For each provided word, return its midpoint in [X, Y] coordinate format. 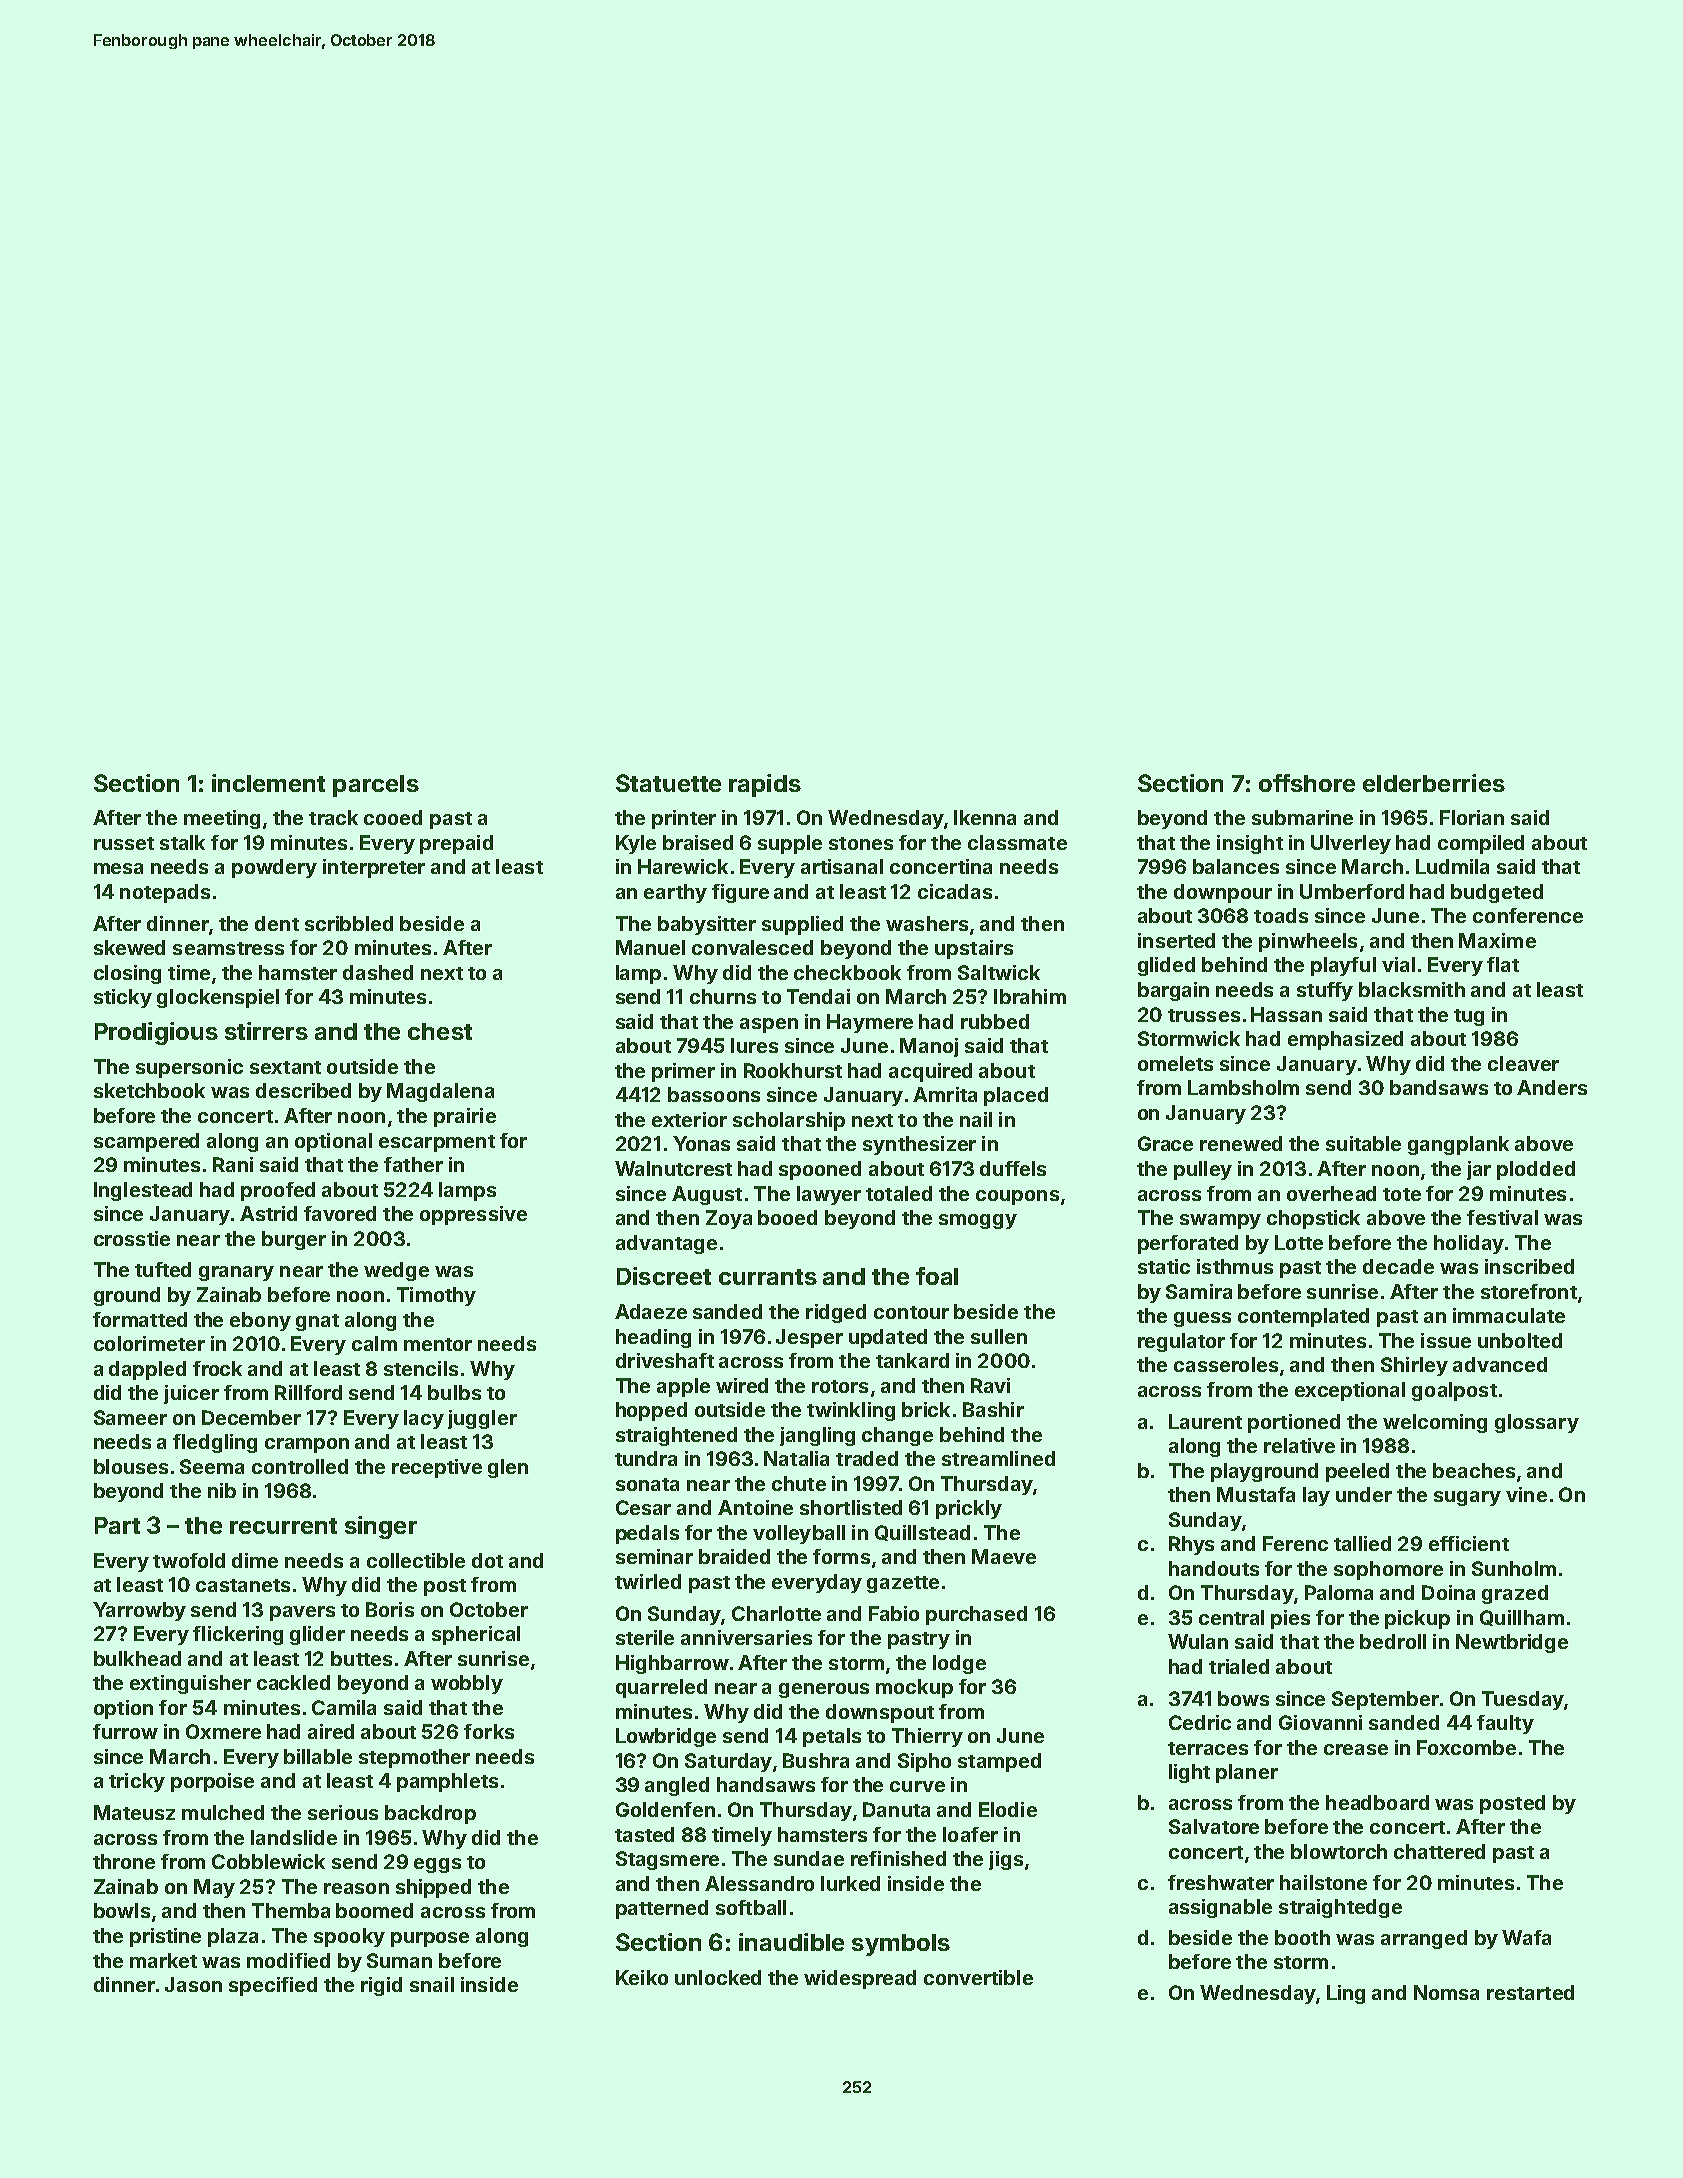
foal [937, 1276]
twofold [189, 1560]
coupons [1017, 1197]
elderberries [1434, 783]
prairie [465, 1117]
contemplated [1303, 1317]
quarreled [661, 1688]
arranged [1424, 1939]
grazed [1515, 1594]
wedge [396, 1271]
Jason [193, 1984]
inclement [268, 783]
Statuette [668, 783]
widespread [860, 1979]
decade [1398, 1266]
